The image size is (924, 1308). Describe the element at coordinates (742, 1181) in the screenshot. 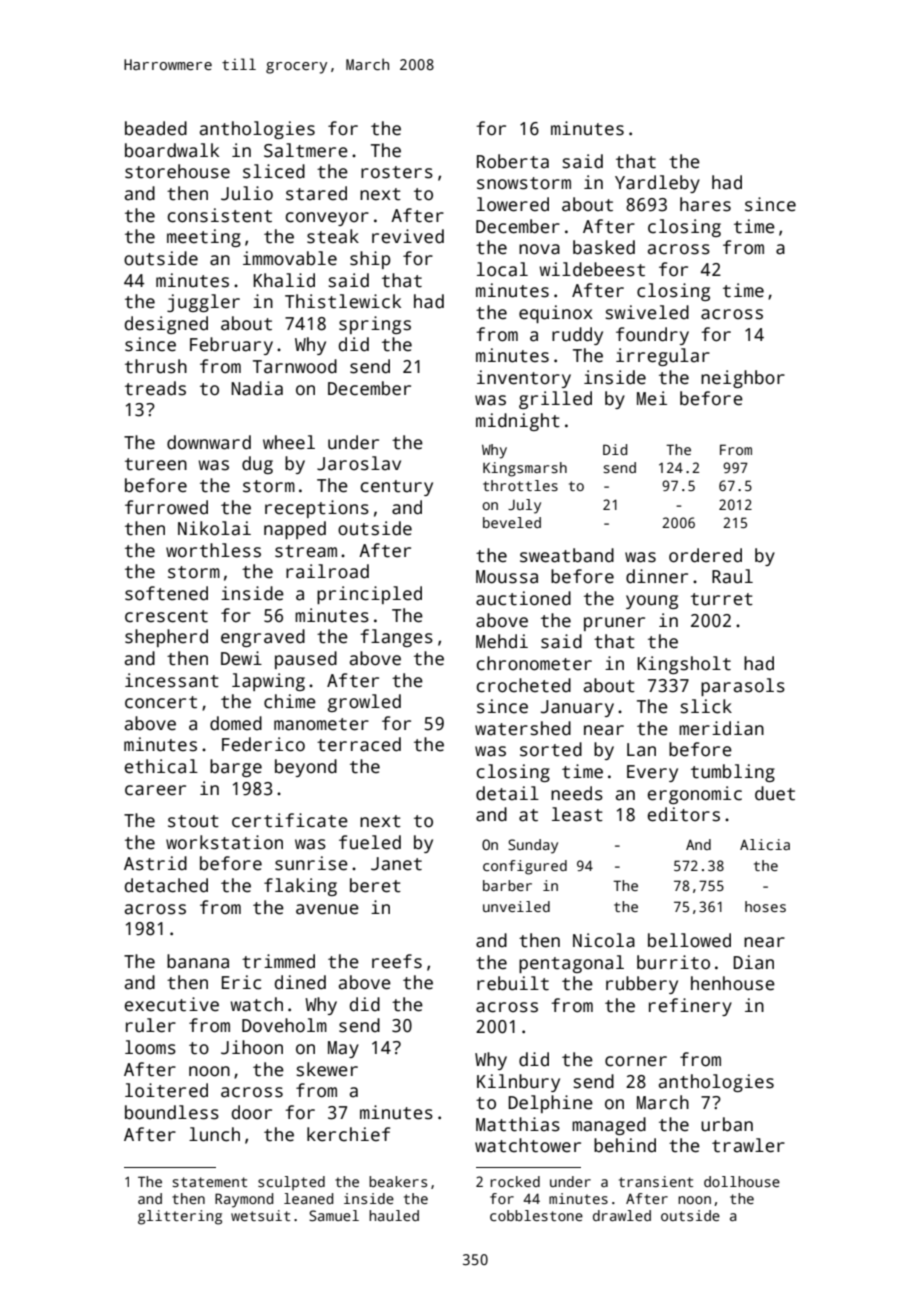

I see `dollhouse` at that location.
